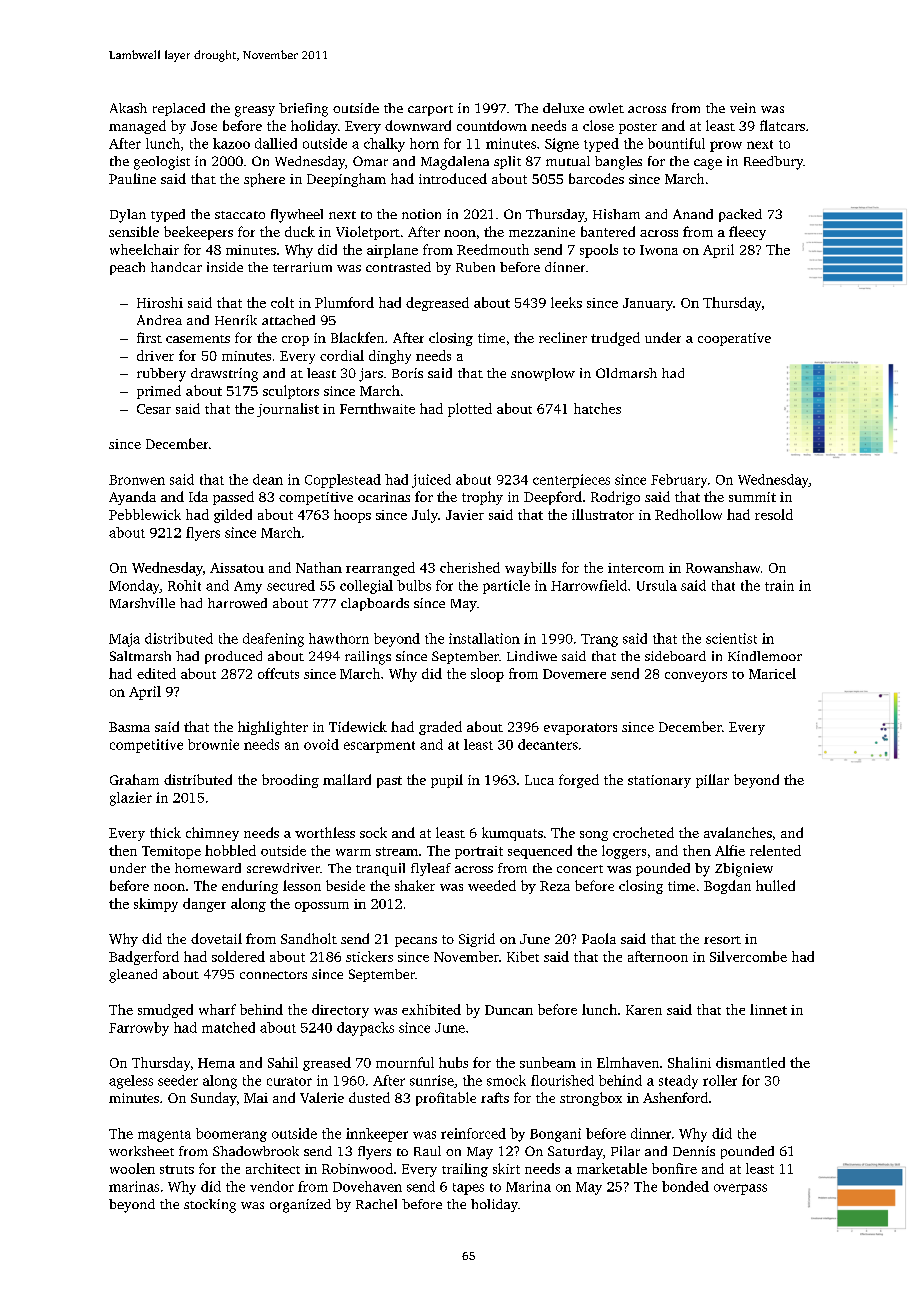  What do you see at coordinates (210, 1206) in the screenshot?
I see `stocking` at bounding box center [210, 1206].
